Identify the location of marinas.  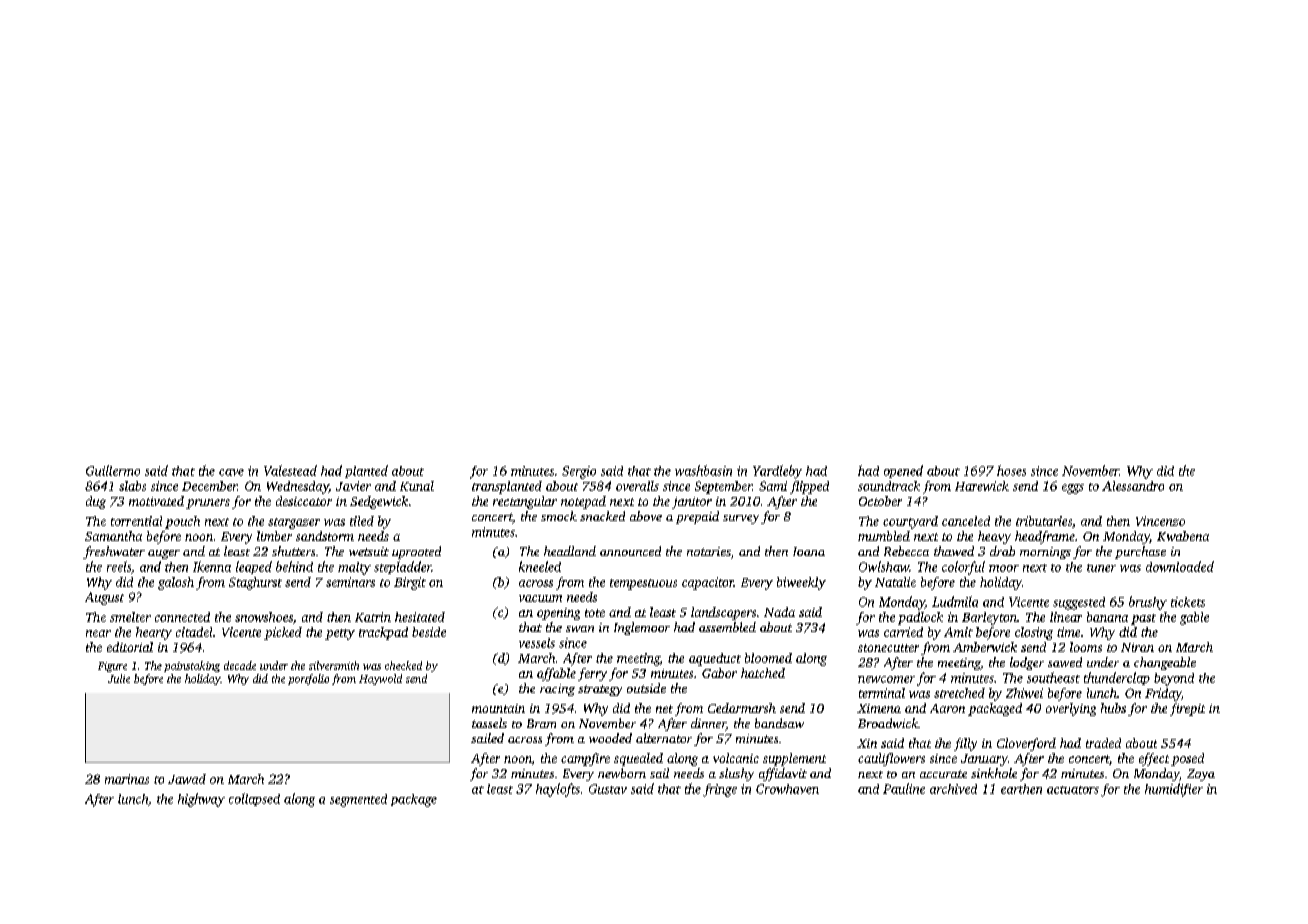
(127, 779).
